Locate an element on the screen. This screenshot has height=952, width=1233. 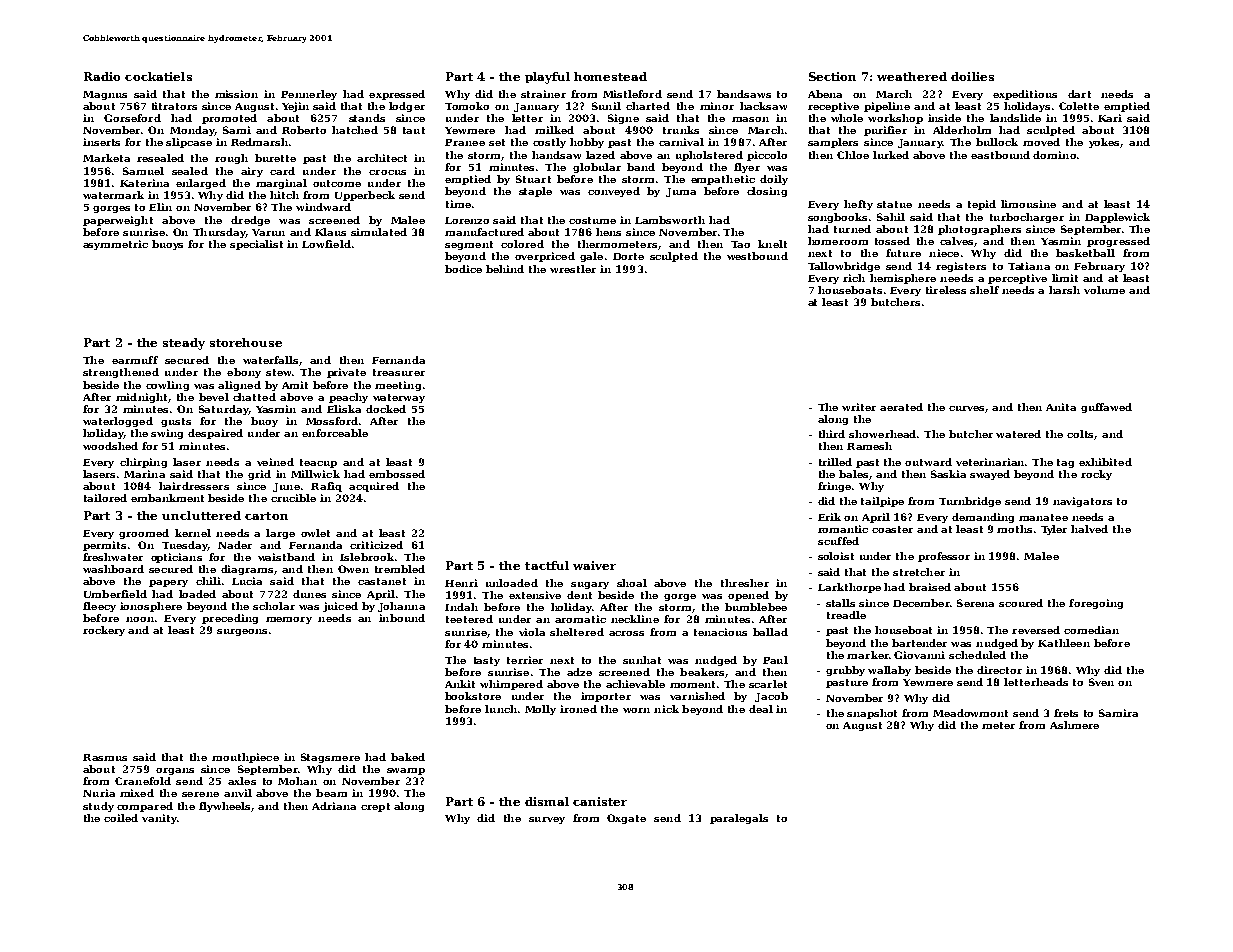
Oxgate is located at coordinates (626, 819).
